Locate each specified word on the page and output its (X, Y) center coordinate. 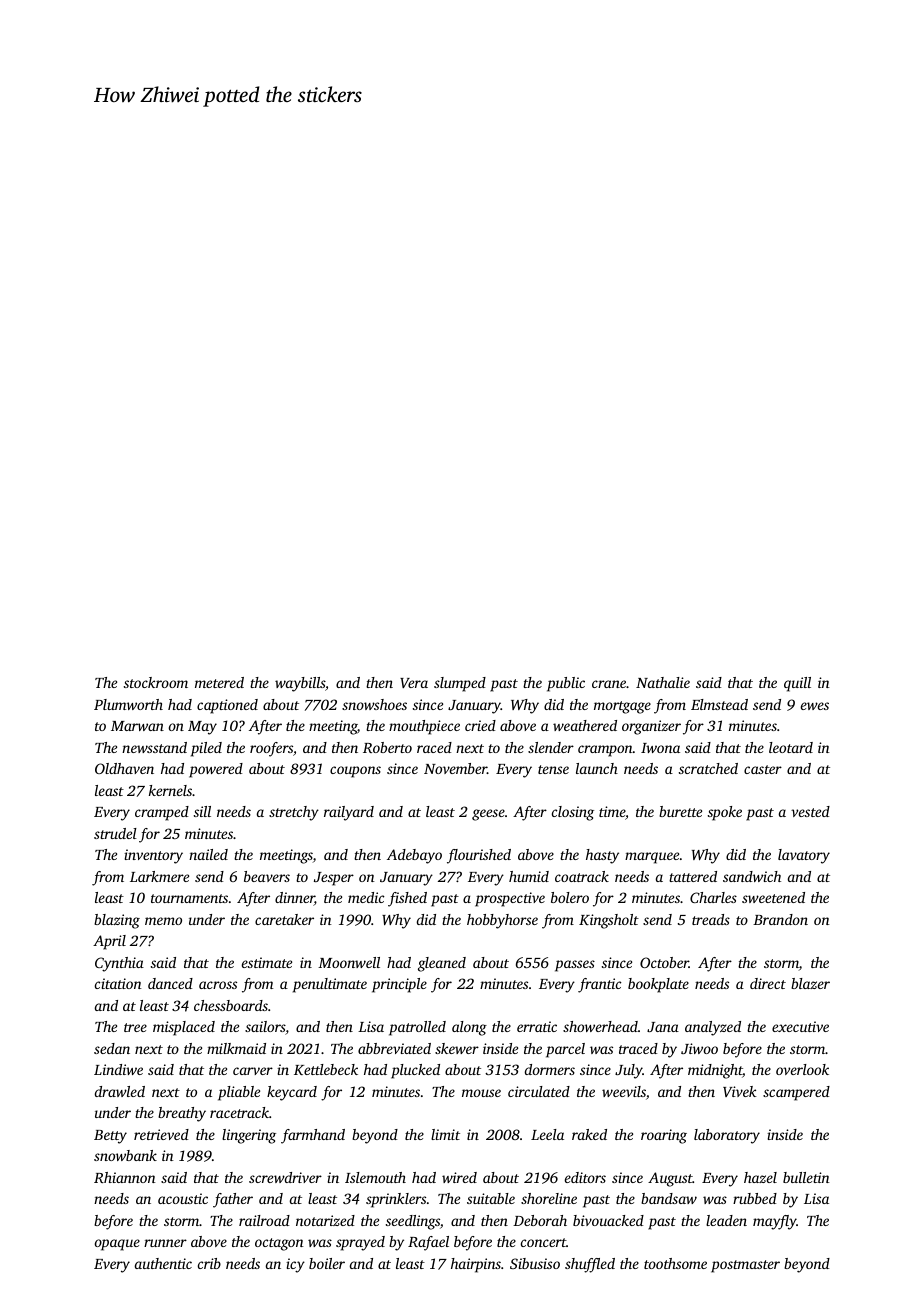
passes (575, 966)
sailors (265, 1026)
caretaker (284, 919)
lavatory (804, 856)
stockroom (156, 682)
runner (165, 1243)
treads (711, 919)
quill (797, 684)
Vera (414, 683)
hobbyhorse (502, 921)
